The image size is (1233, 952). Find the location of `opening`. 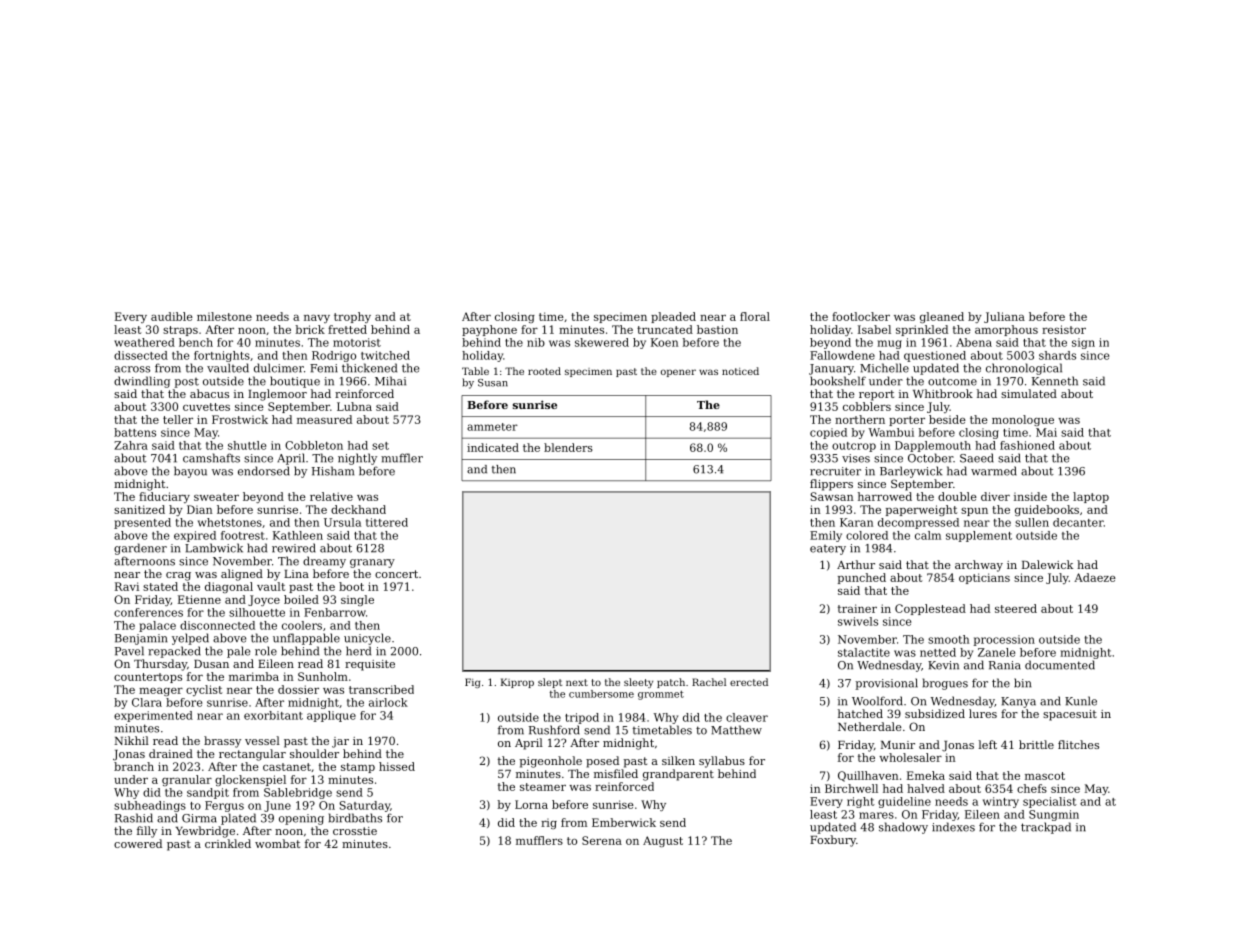

opening is located at coordinates (301, 819).
